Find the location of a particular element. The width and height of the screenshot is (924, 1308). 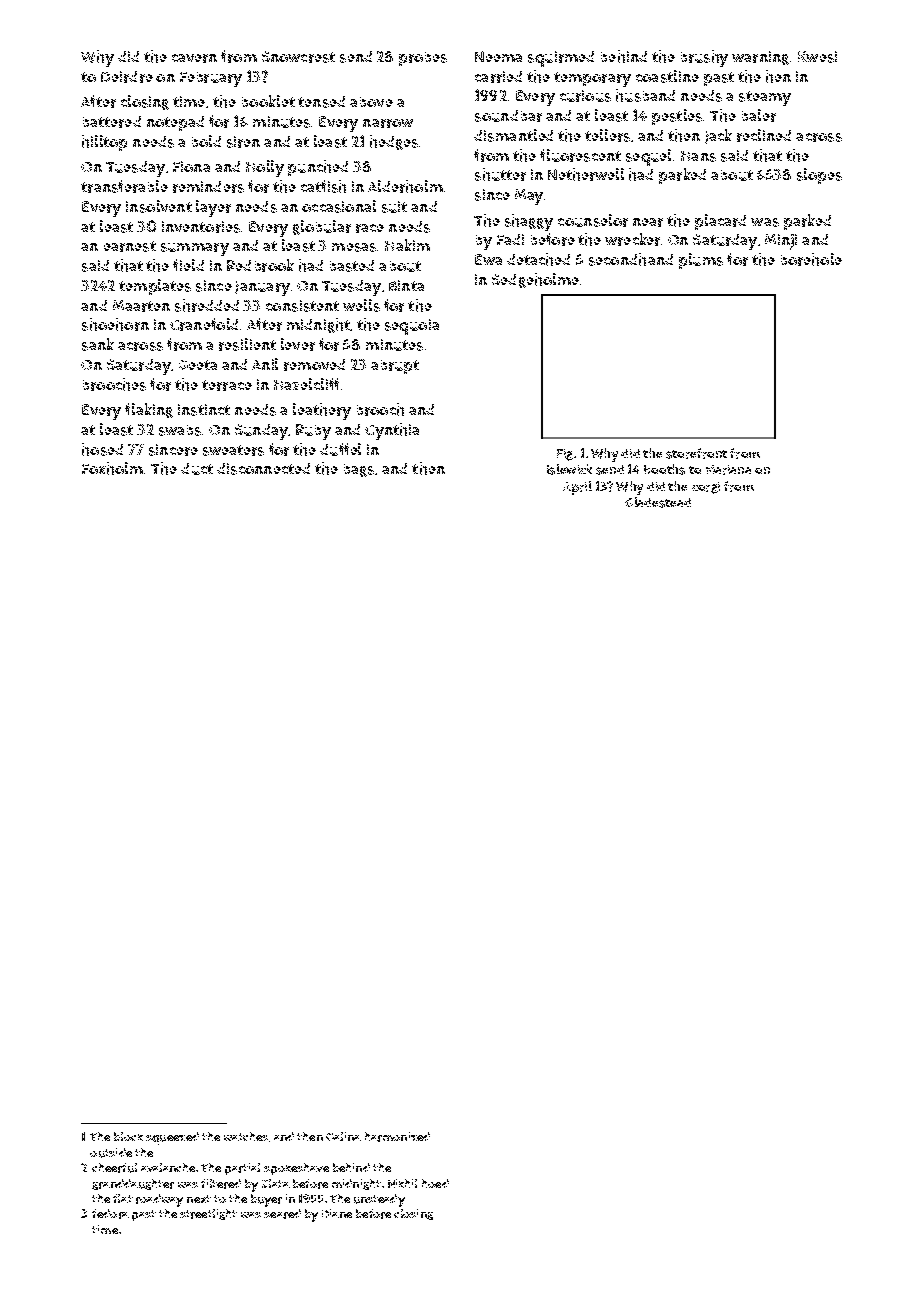

bags is located at coordinates (359, 470).
